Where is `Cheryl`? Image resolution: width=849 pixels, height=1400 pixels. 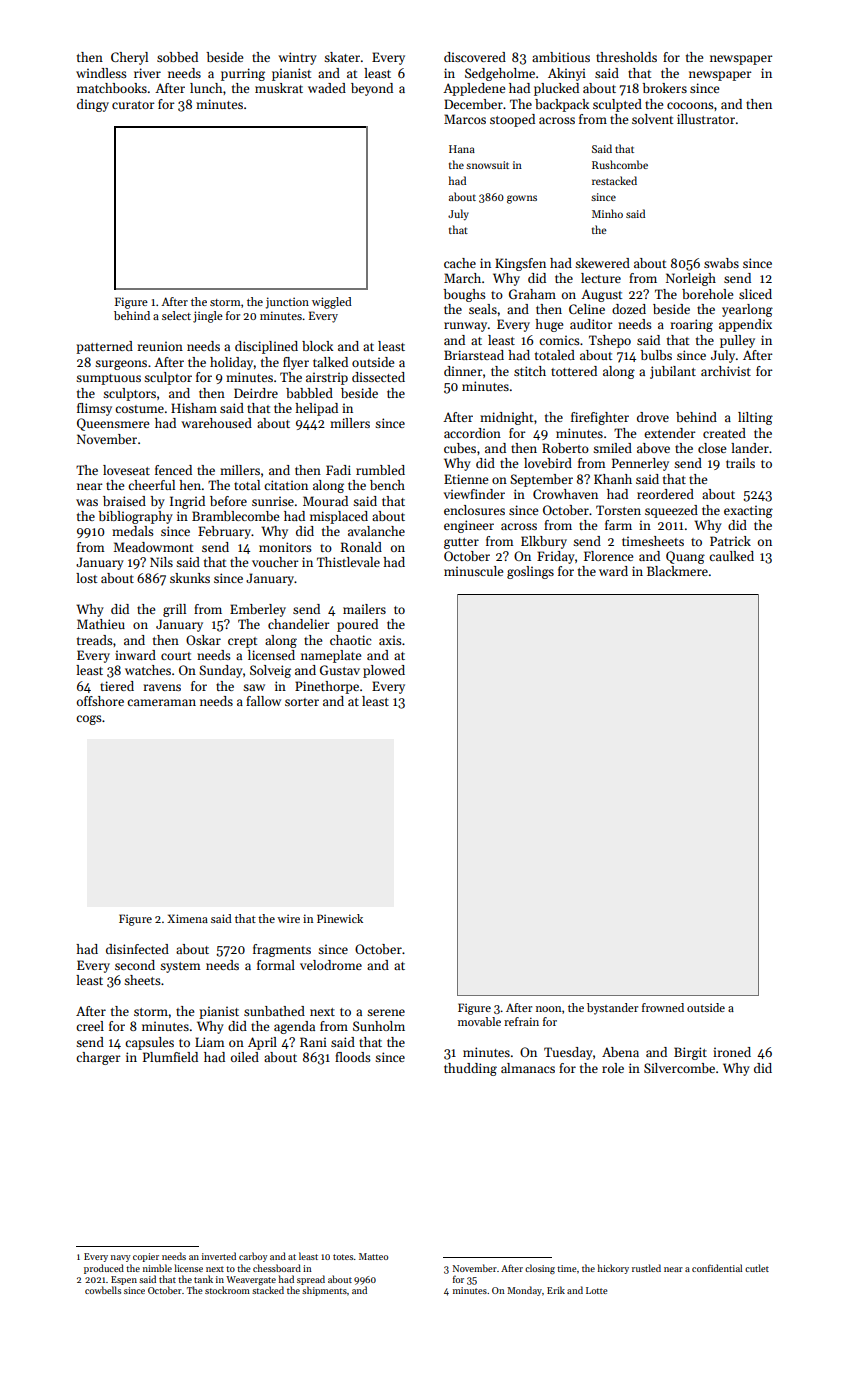 Cheryl is located at coordinates (129, 58).
